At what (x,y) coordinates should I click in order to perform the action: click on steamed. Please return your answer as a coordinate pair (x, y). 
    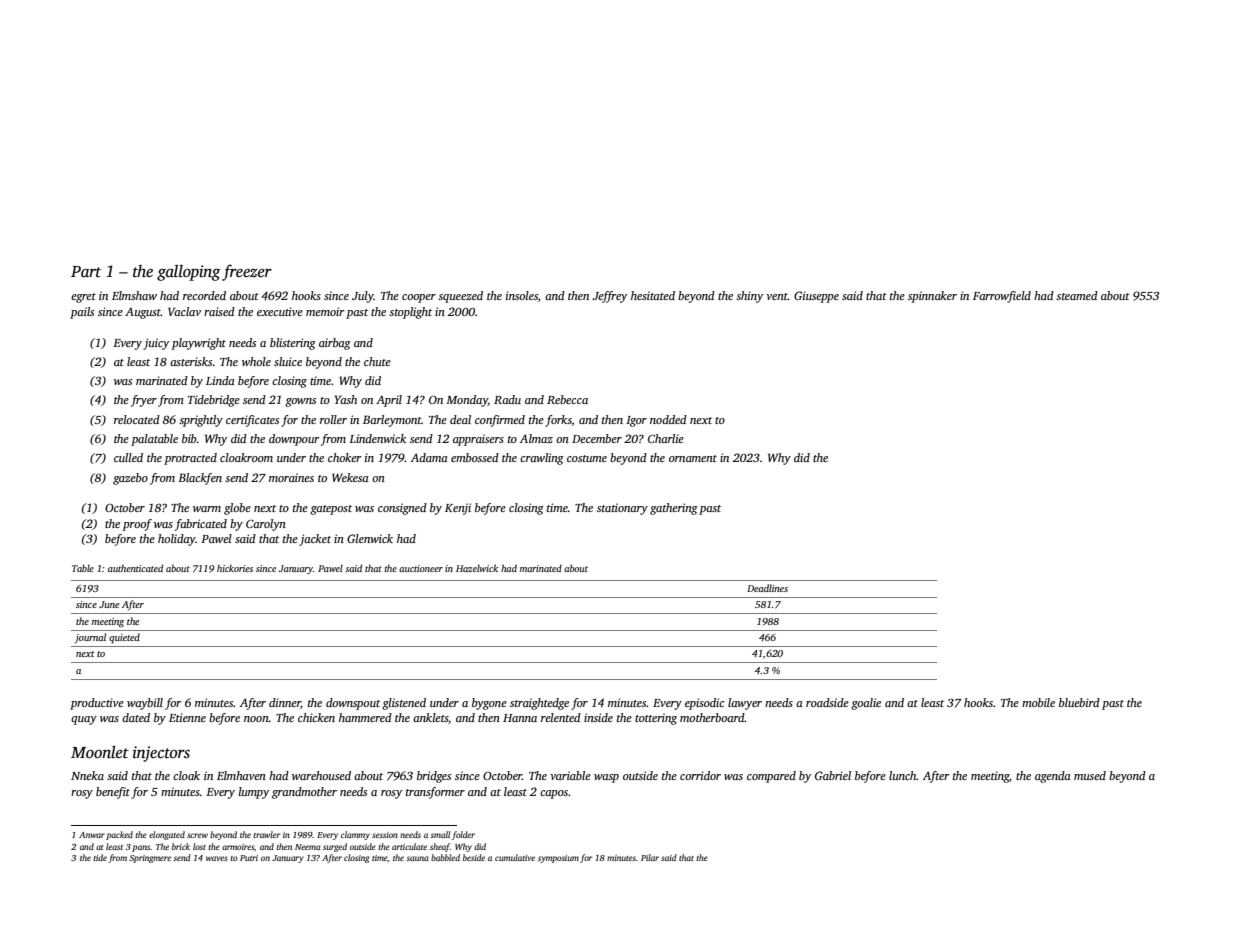
    Looking at the image, I should click on (1077, 295).
